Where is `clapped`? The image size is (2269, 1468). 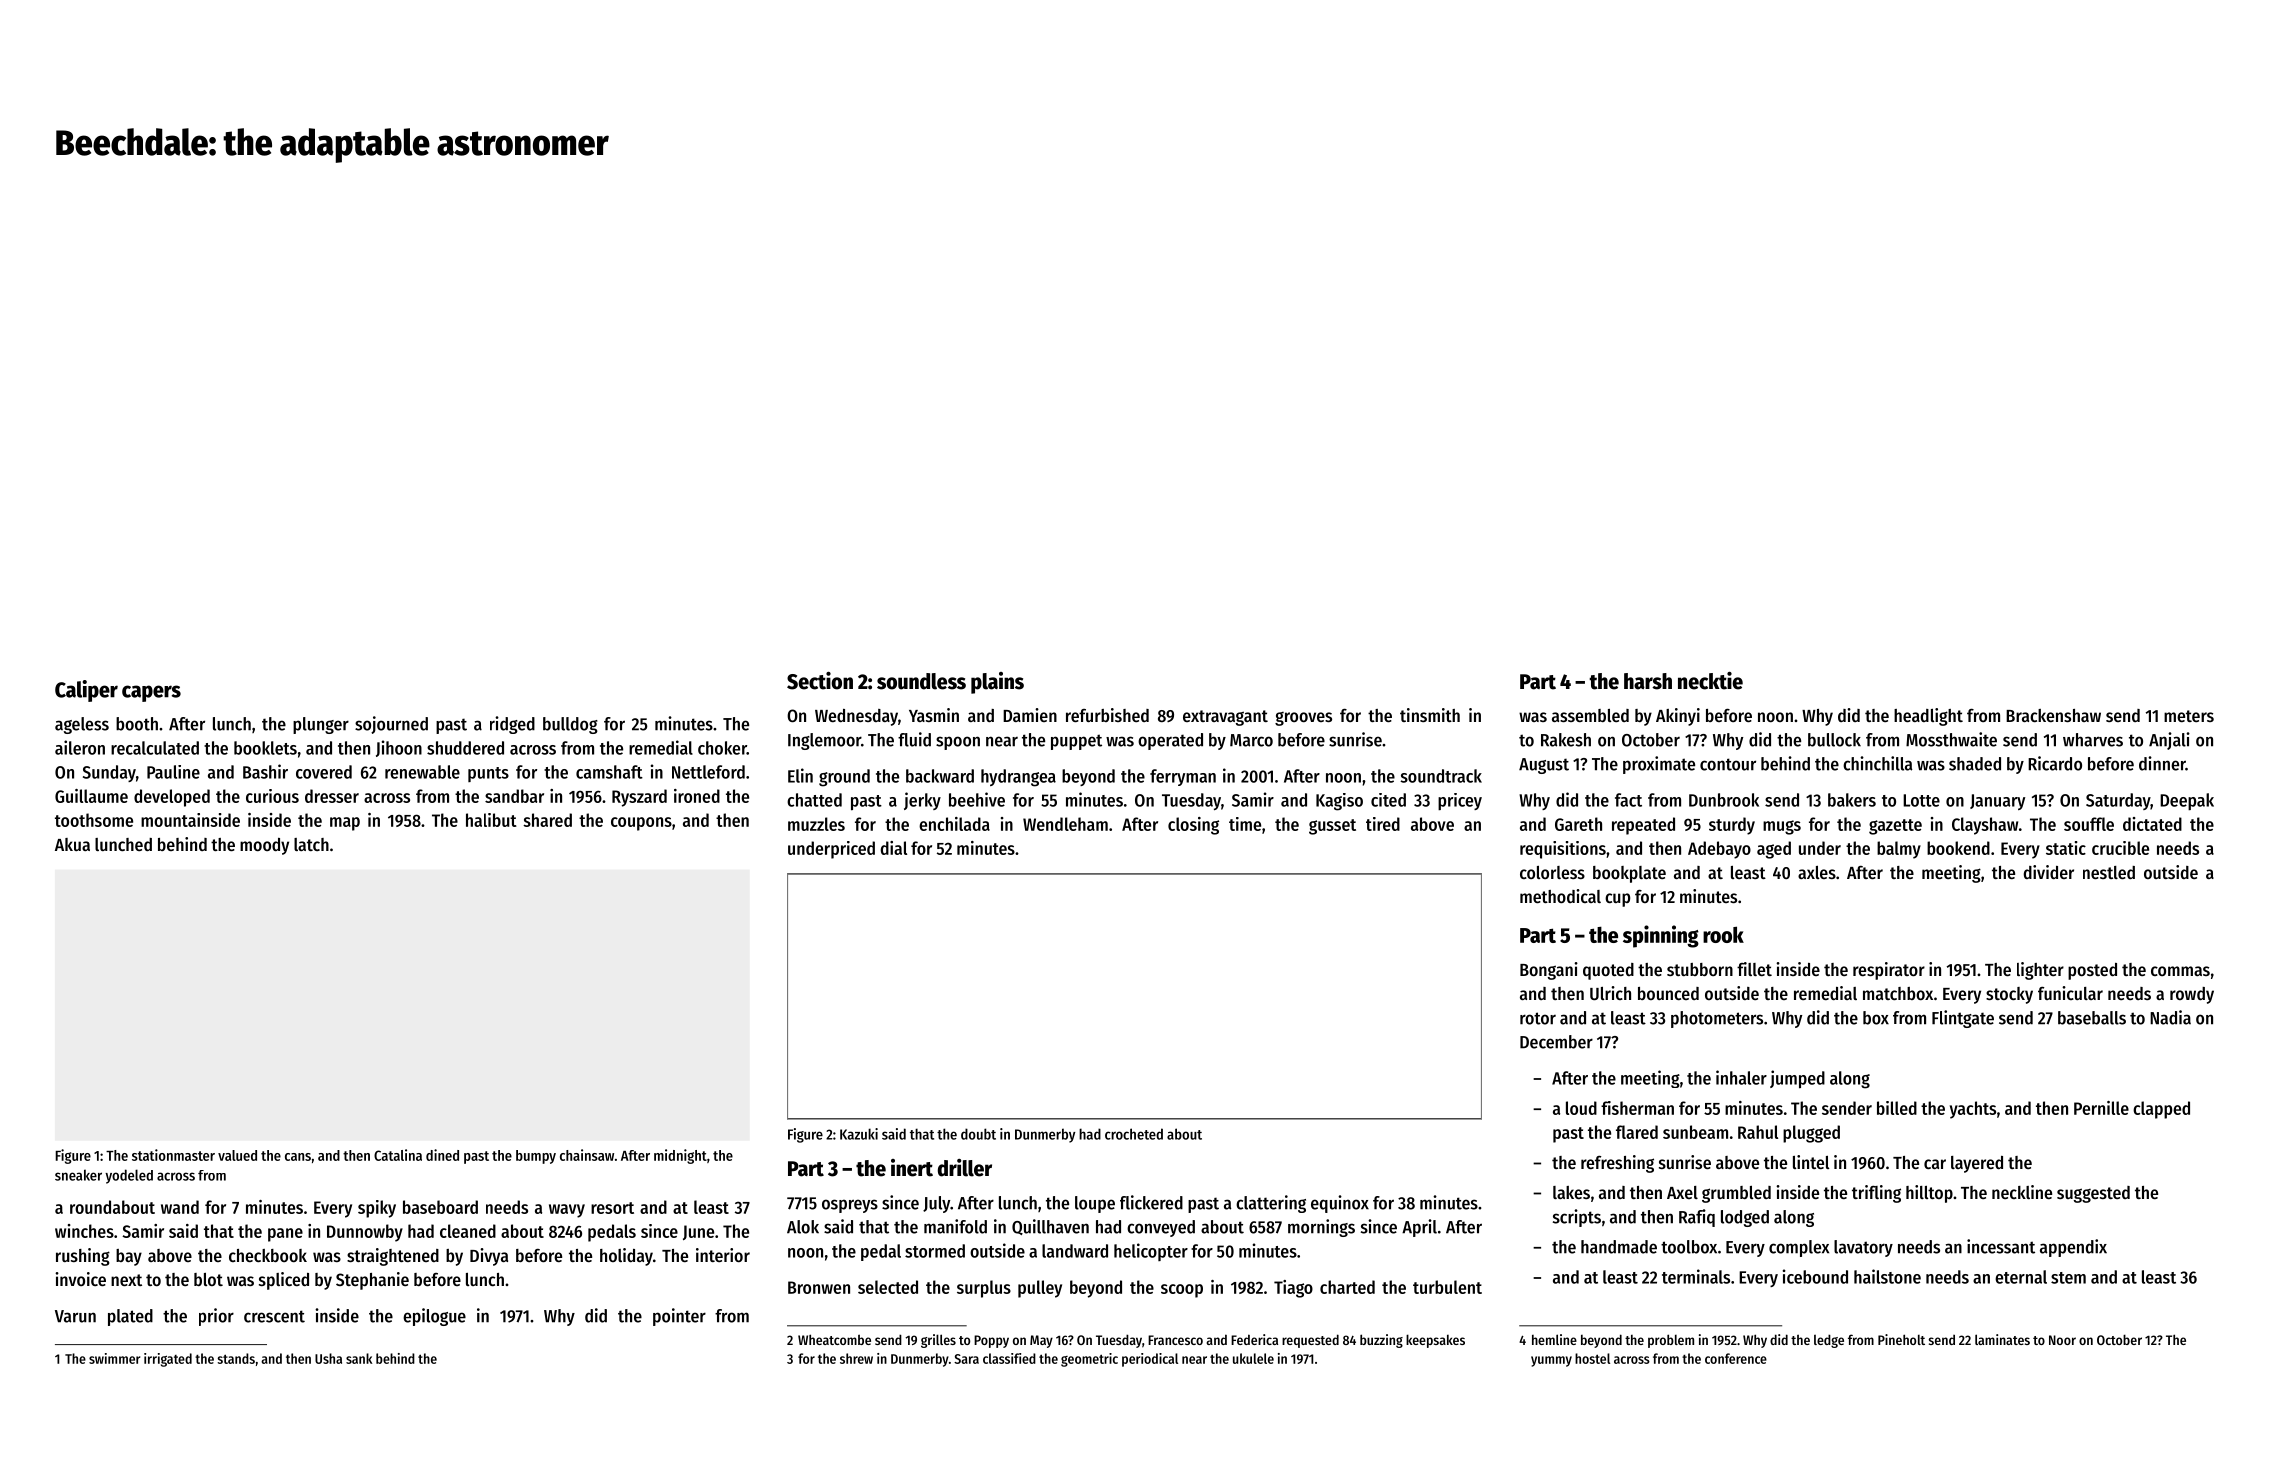 clapped is located at coordinates (2161, 1110).
